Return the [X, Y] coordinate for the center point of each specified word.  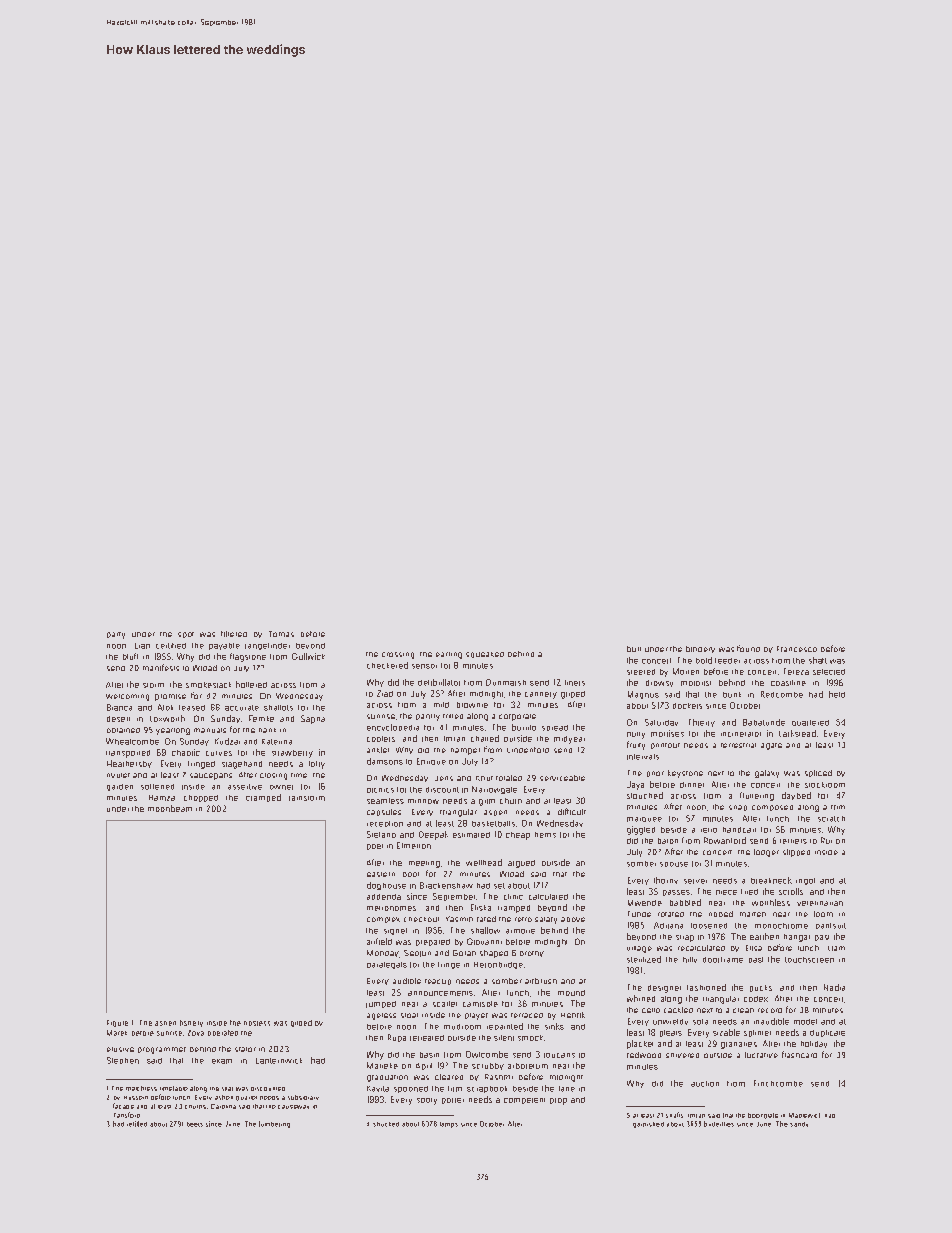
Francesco [797, 649]
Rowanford [725, 840]
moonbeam [170, 808]
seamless [385, 801]
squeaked [485, 655]
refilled [137, 1124]
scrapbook [487, 1089]
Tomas [281, 634]
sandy [799, 1124]
